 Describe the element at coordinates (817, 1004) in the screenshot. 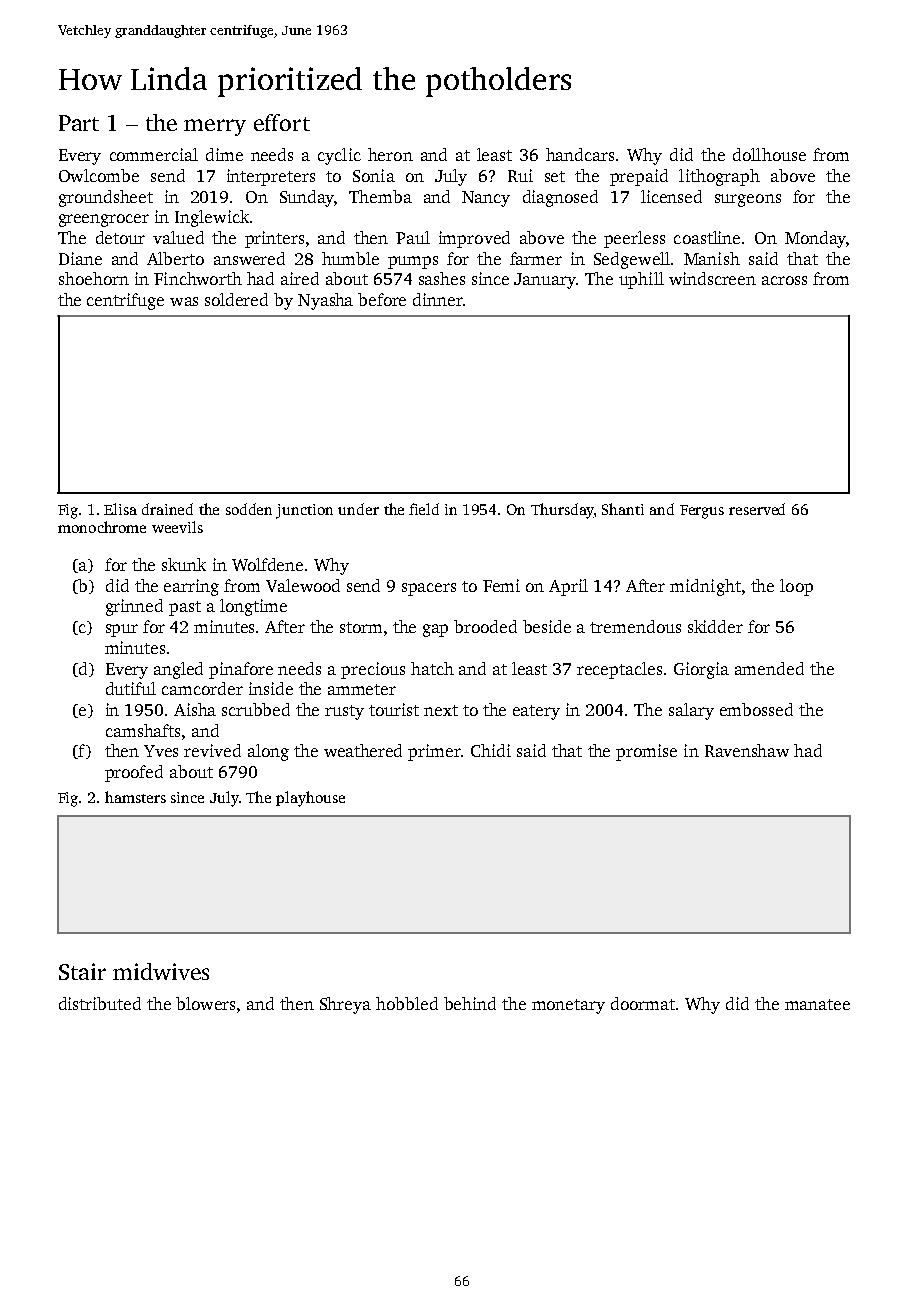

I see `manatee` at that location.
